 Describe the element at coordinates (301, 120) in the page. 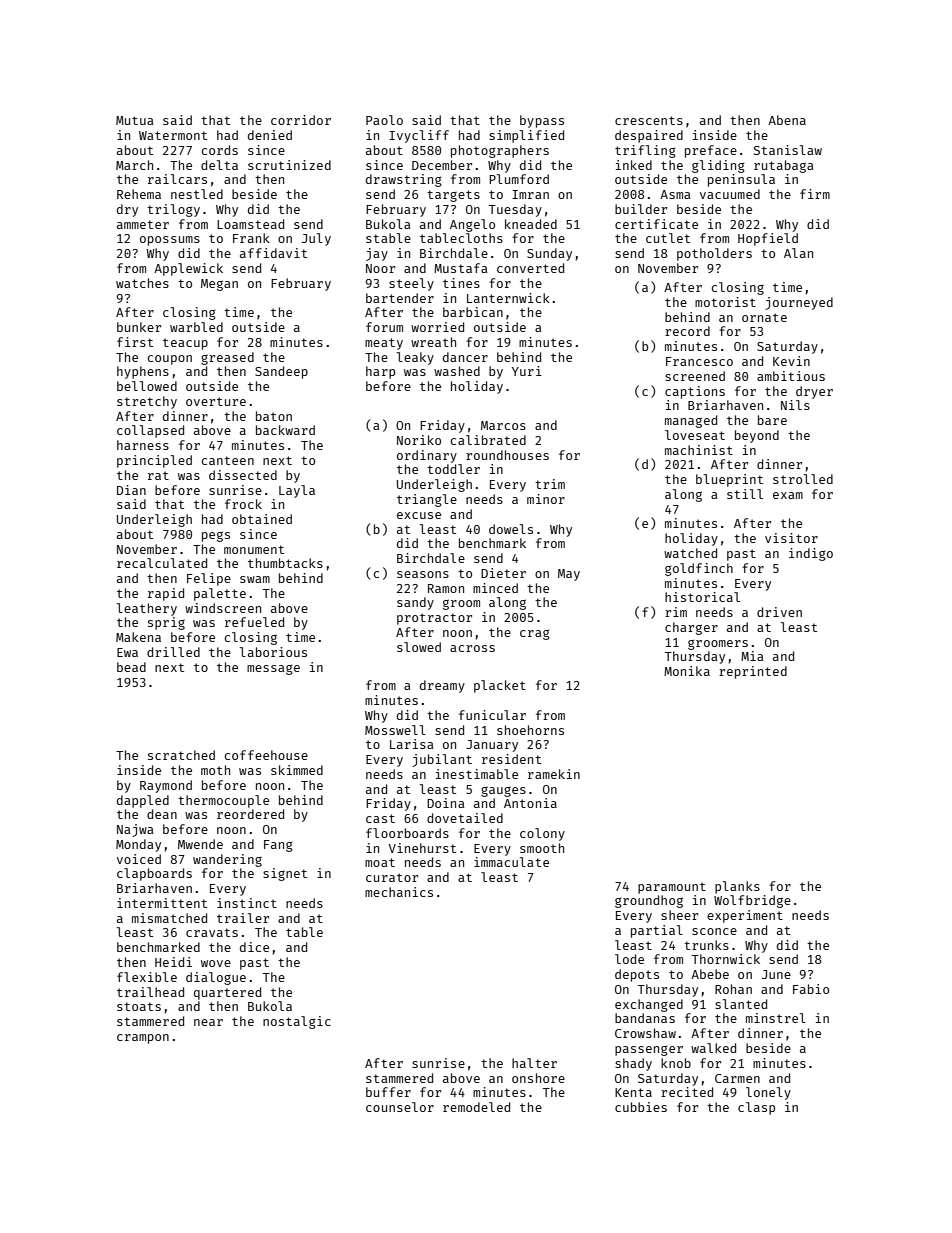

I see `corridor` at that location.
